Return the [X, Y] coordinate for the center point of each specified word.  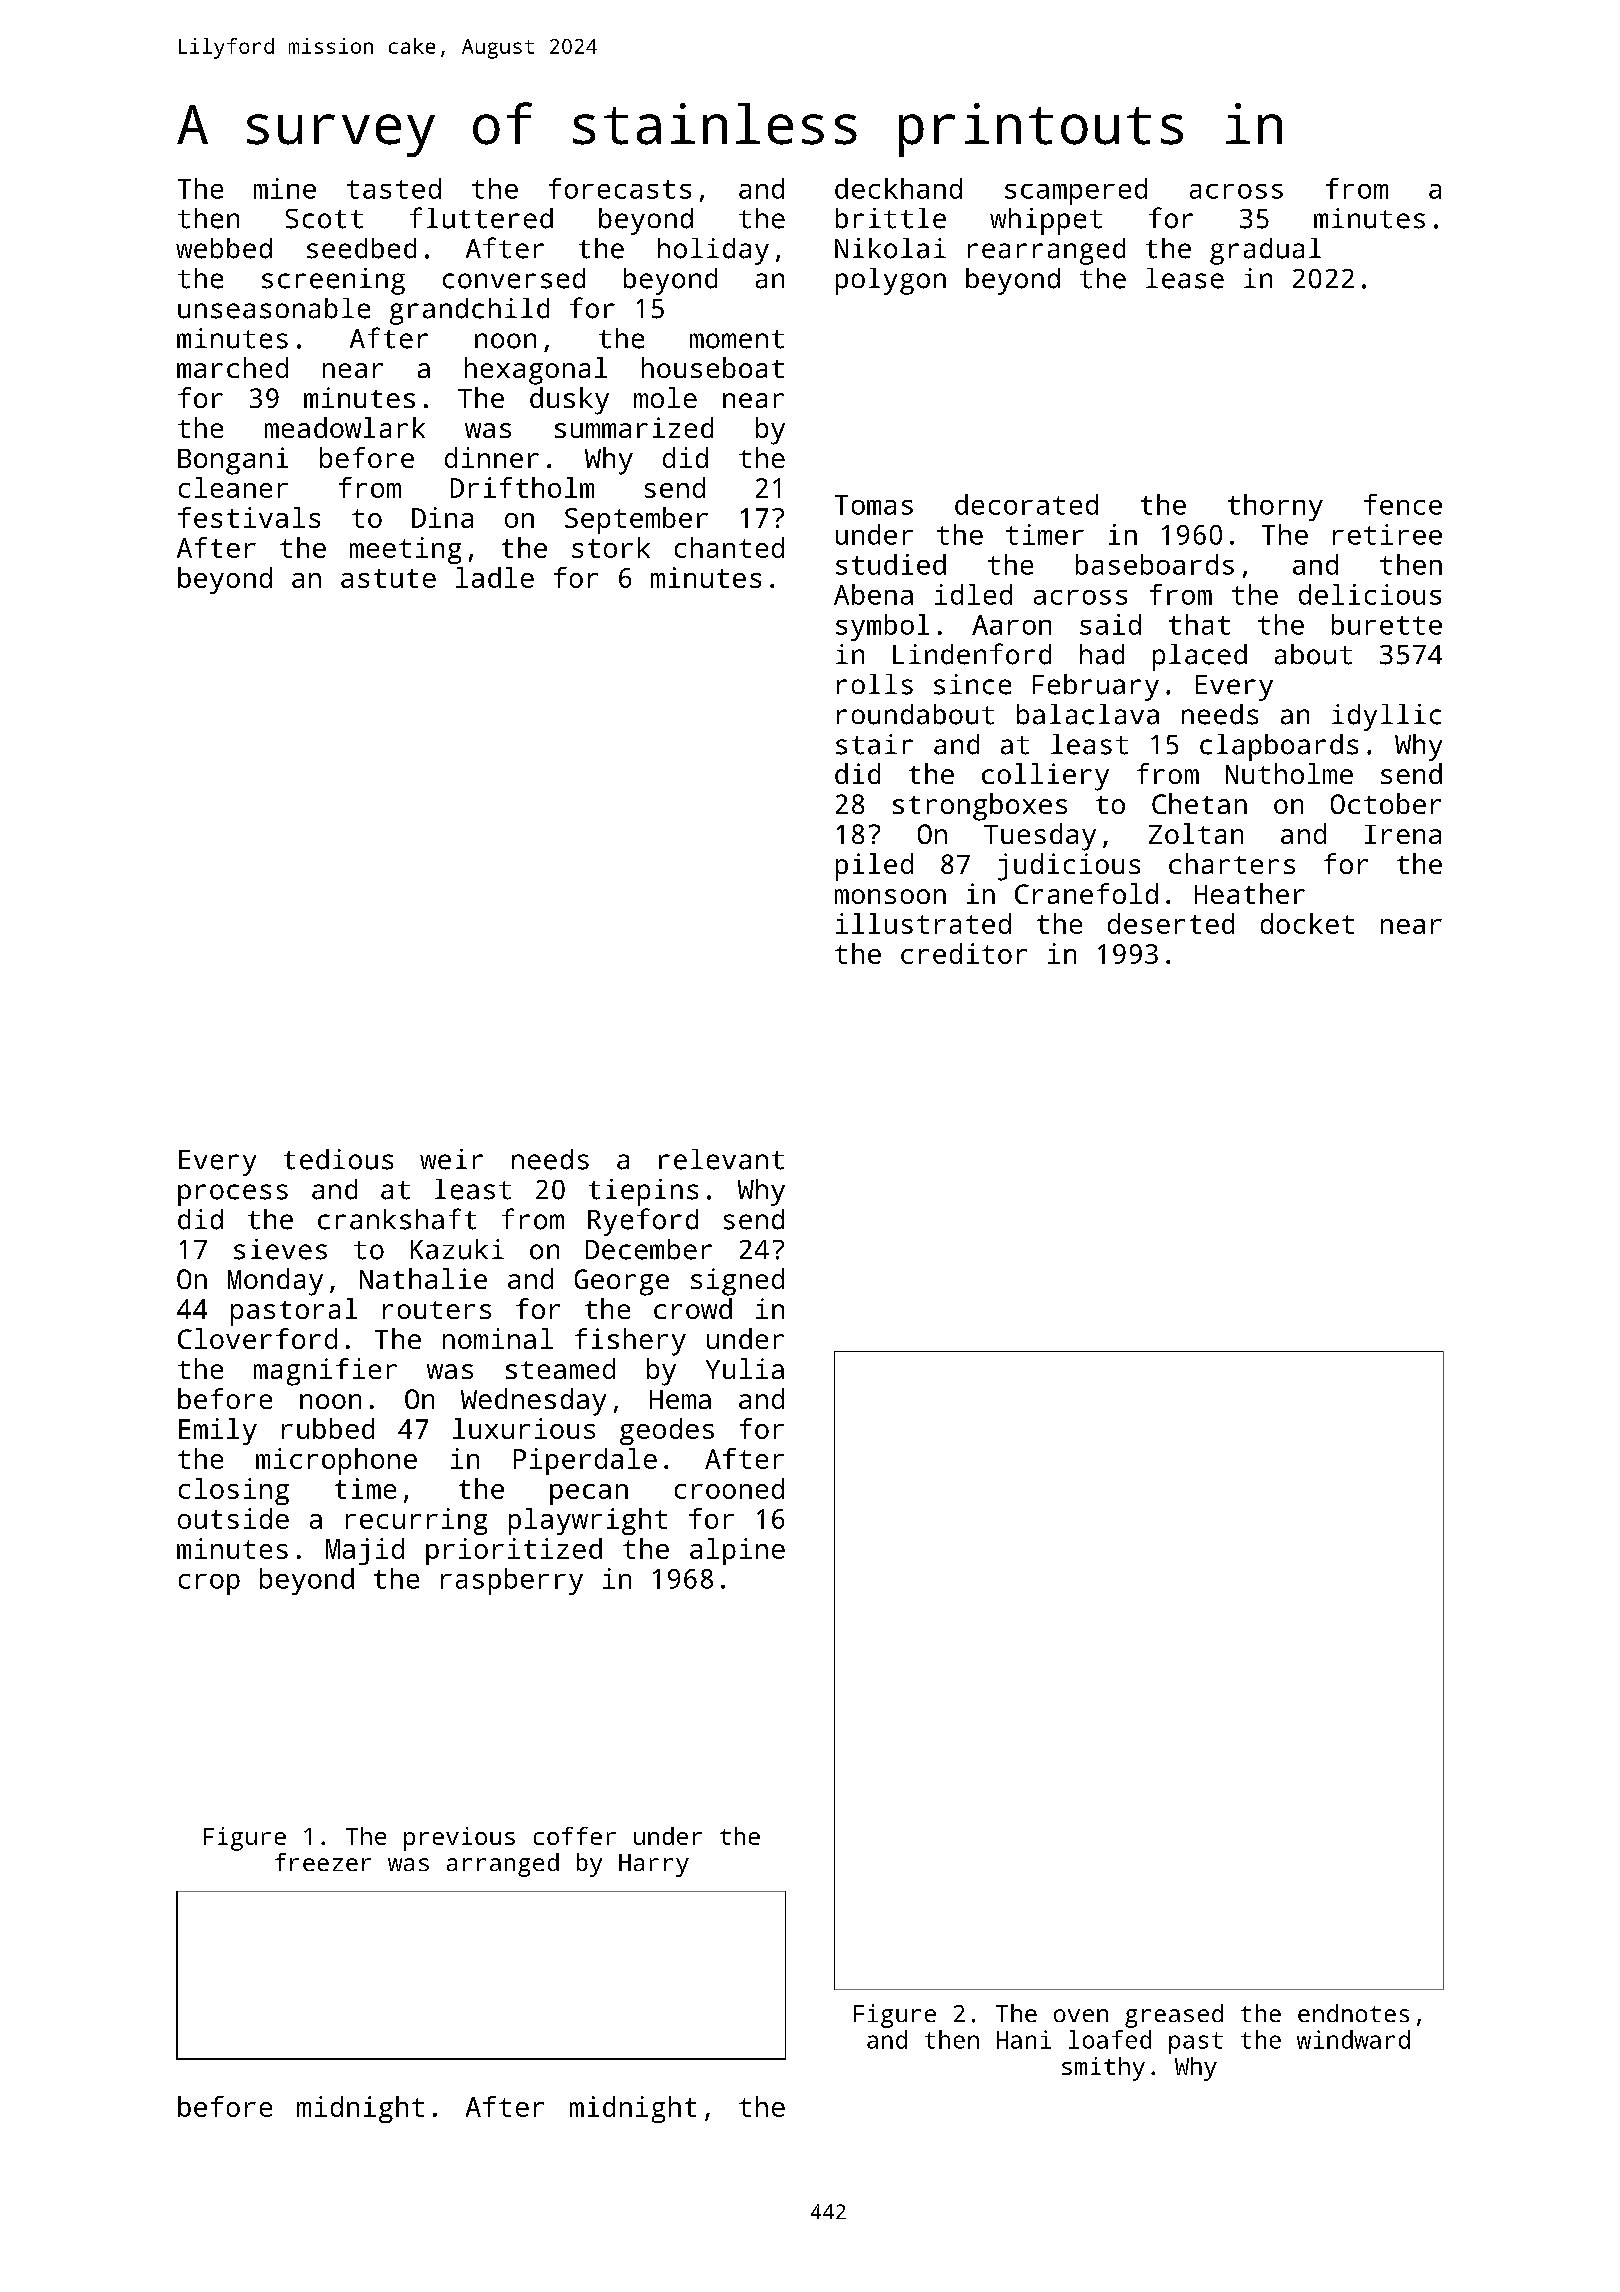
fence [1403, 504]
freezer [323, 1862]
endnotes [1353, 2013]
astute [388, 578]
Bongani [233, 461]
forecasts [620, 188]
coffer [575, 1836]
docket [1307, 923]
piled [874, 867]
